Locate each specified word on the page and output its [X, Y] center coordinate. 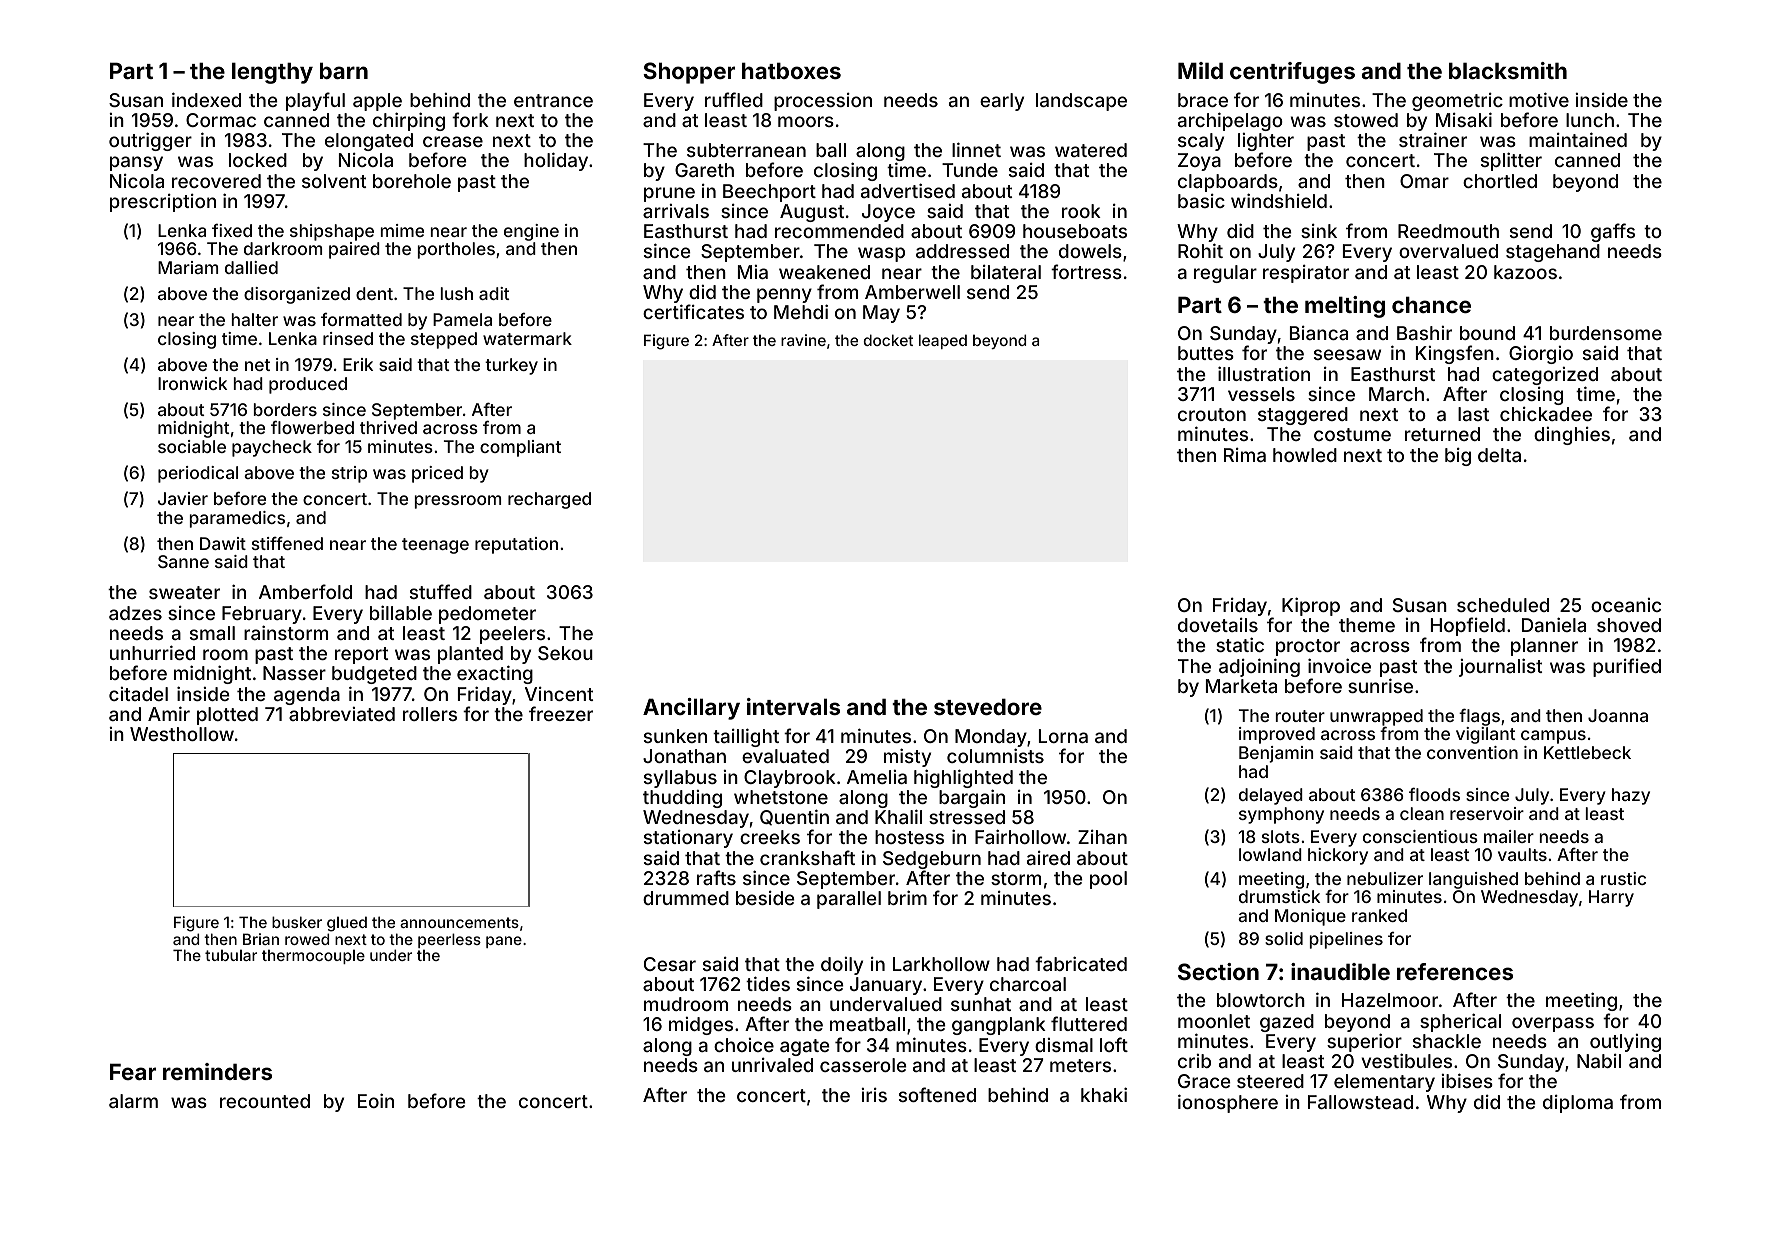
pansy [136, 163]
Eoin [376, 1100]
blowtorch [1261, 1000]
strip [349, 474]
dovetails [1218, 625]
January [886, 986]
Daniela [1554, 624]
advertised [908, 190]
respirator [1306, 274]
